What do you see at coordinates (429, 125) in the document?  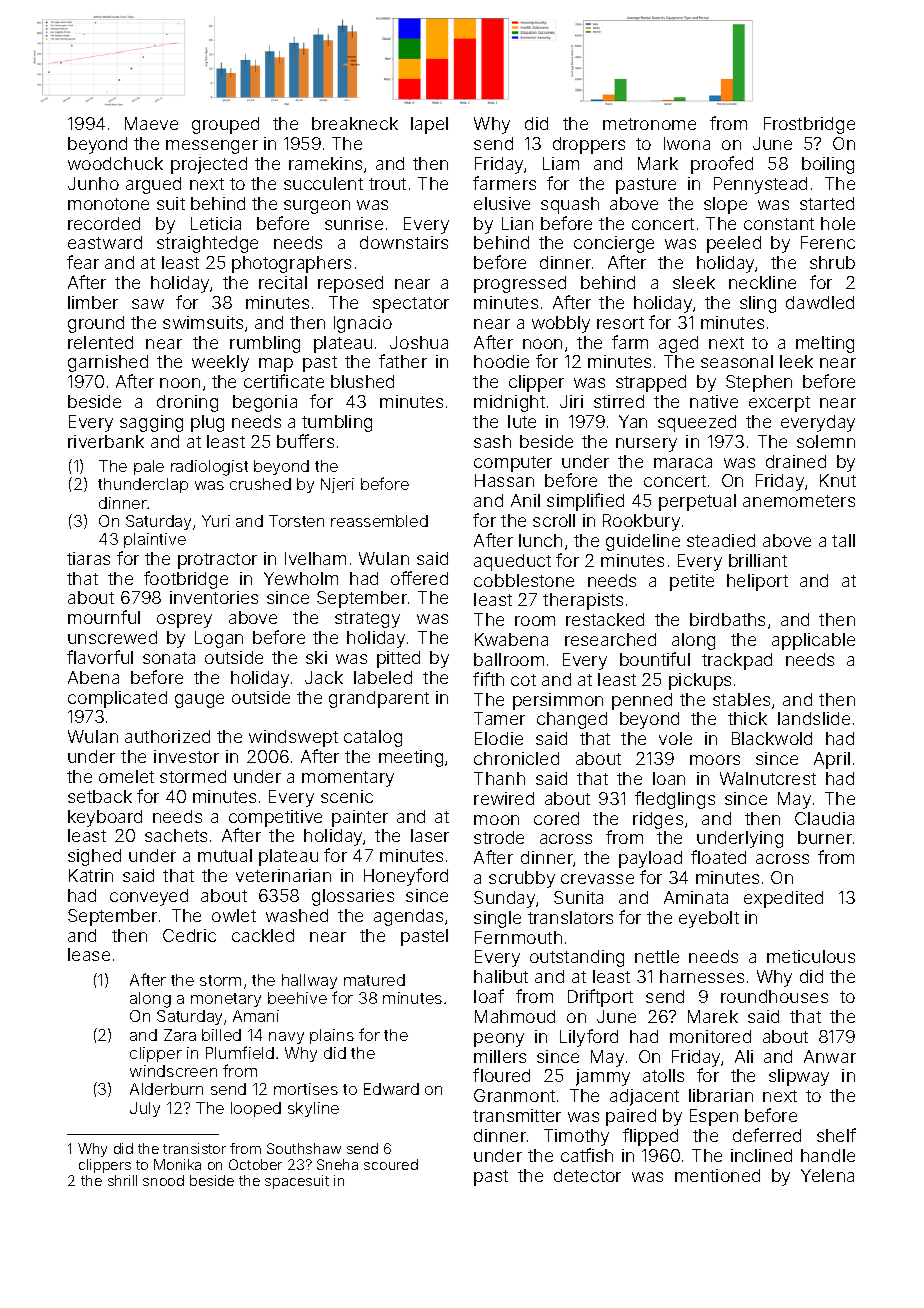 I see `lapel` at bounding box center [429, 125].
